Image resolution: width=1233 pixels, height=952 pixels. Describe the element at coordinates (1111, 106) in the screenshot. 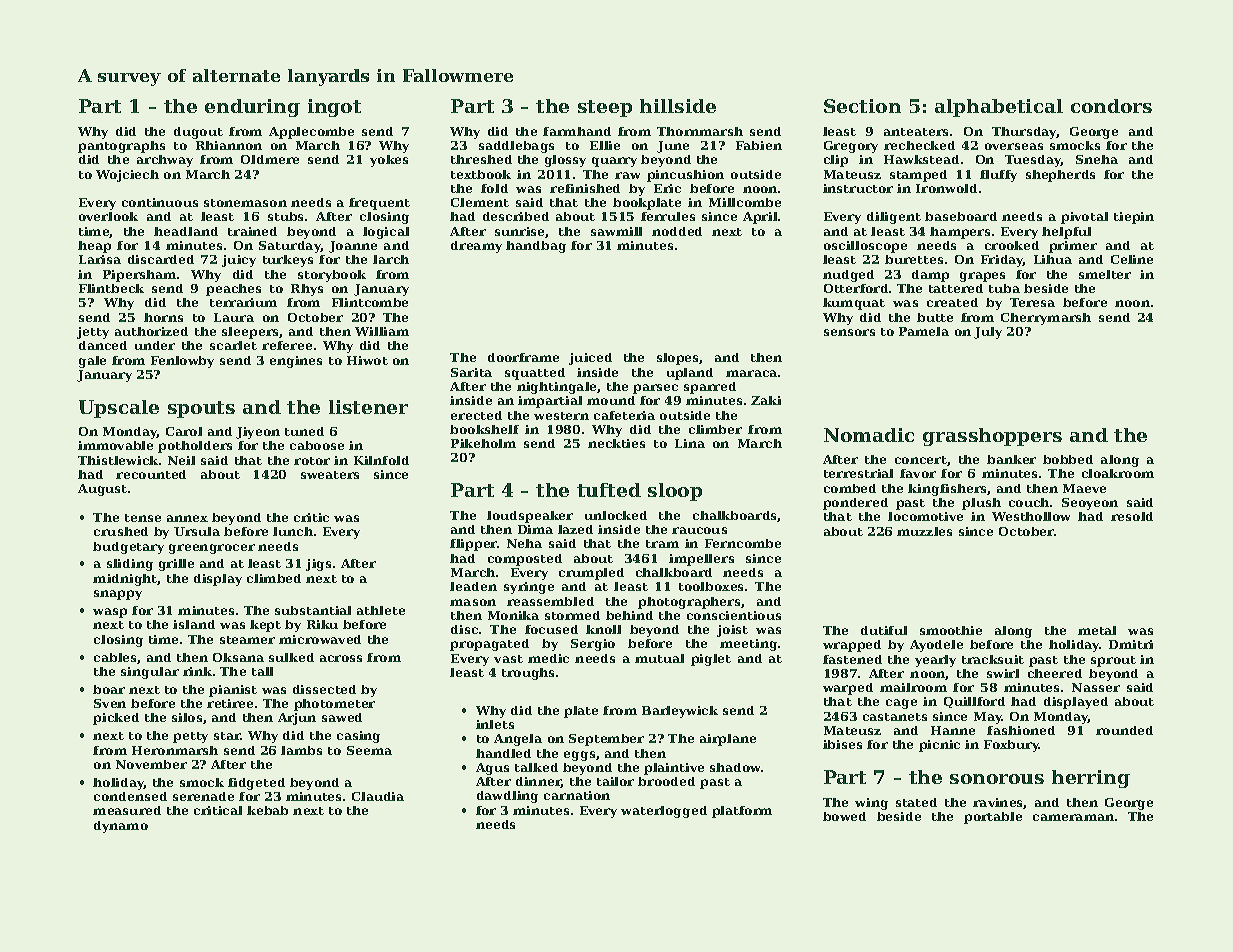

I see `condors` at that location.
